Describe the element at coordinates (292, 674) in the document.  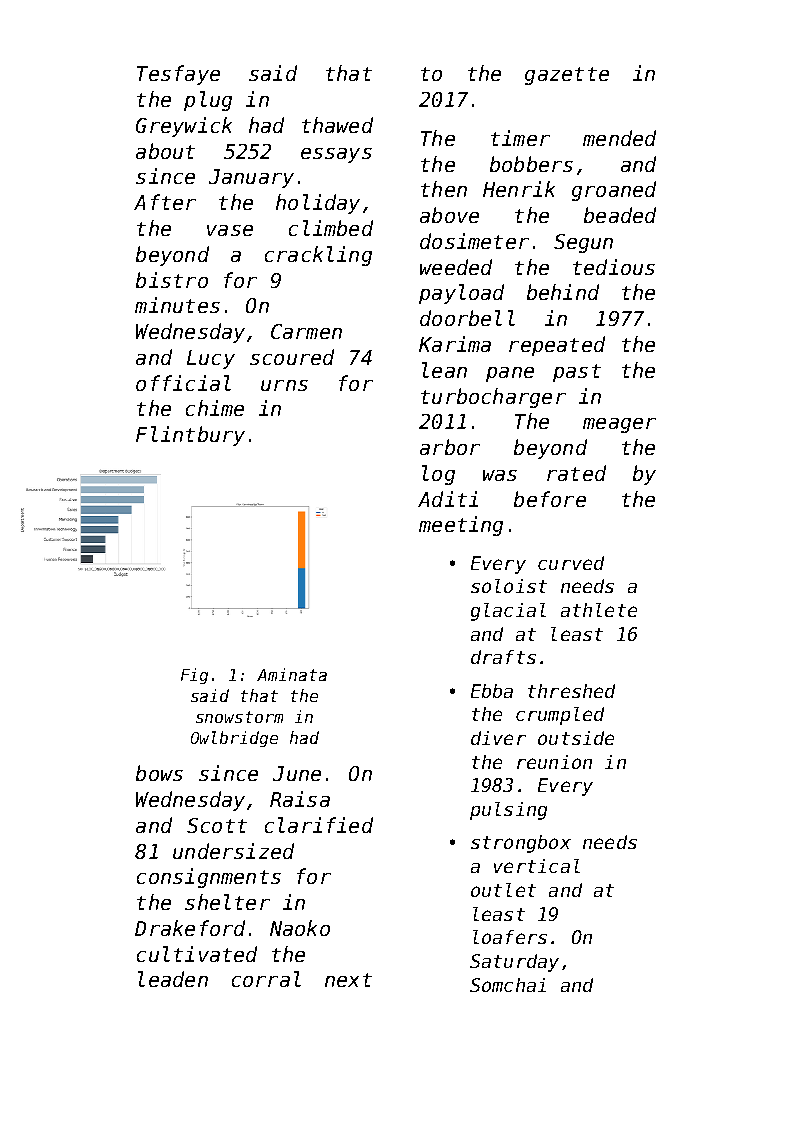
I see `Aminata` at that location.
